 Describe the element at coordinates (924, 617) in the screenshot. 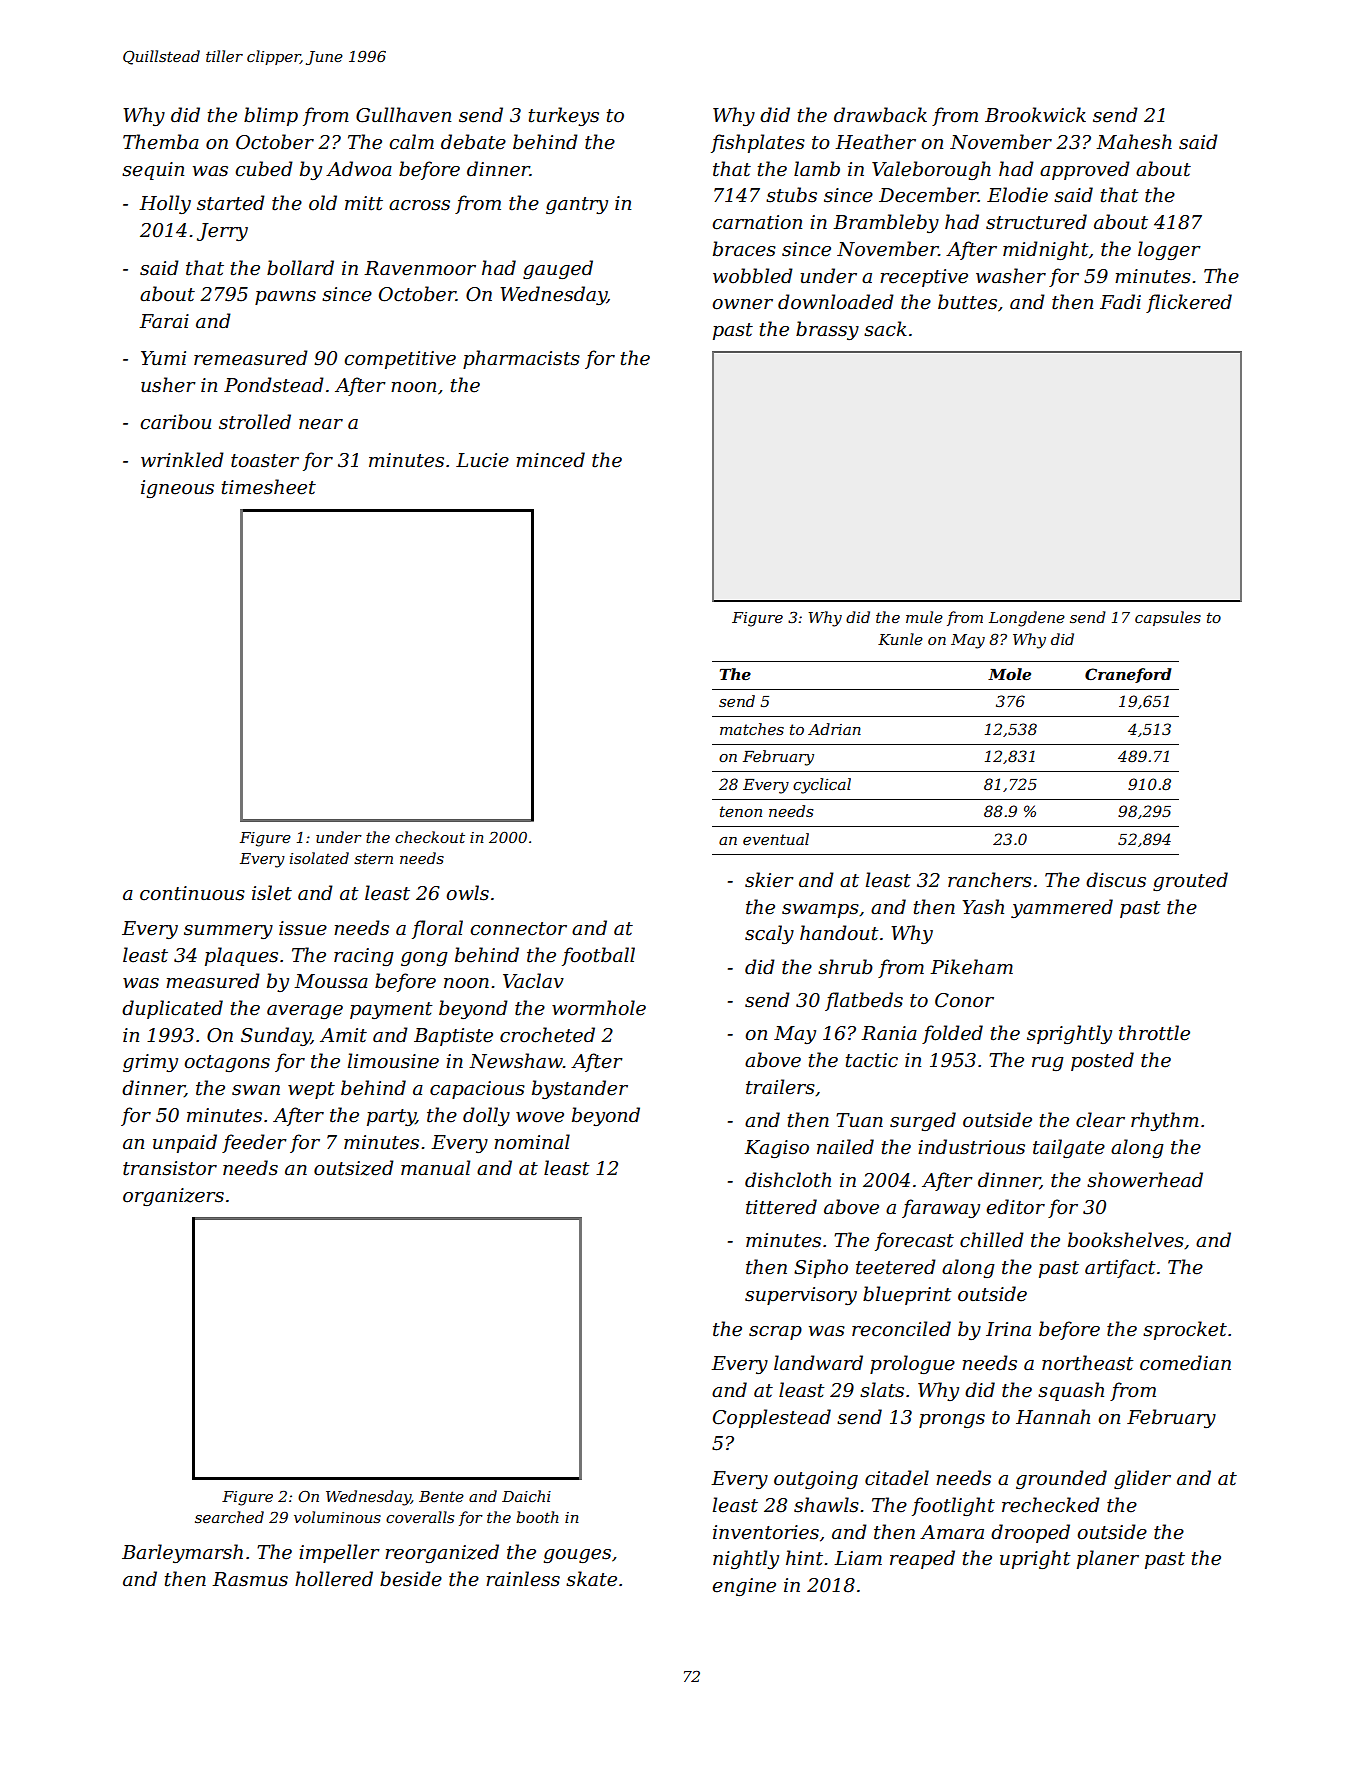

I see `mule` at that location.
